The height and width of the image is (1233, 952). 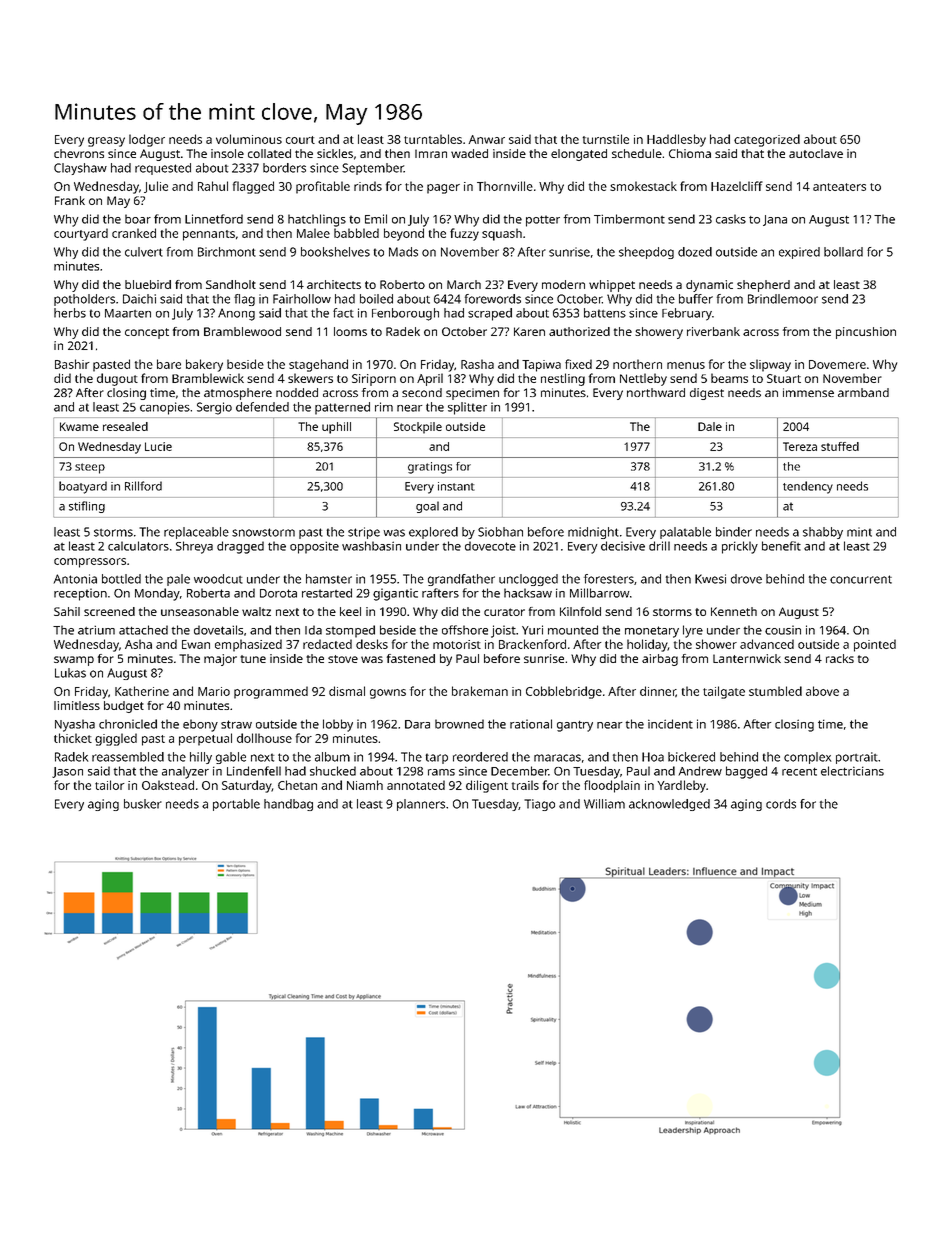 What do you see at coordinates (374, 380) in the image?
I see `Siriporn` at bounding box center [374, 380].
